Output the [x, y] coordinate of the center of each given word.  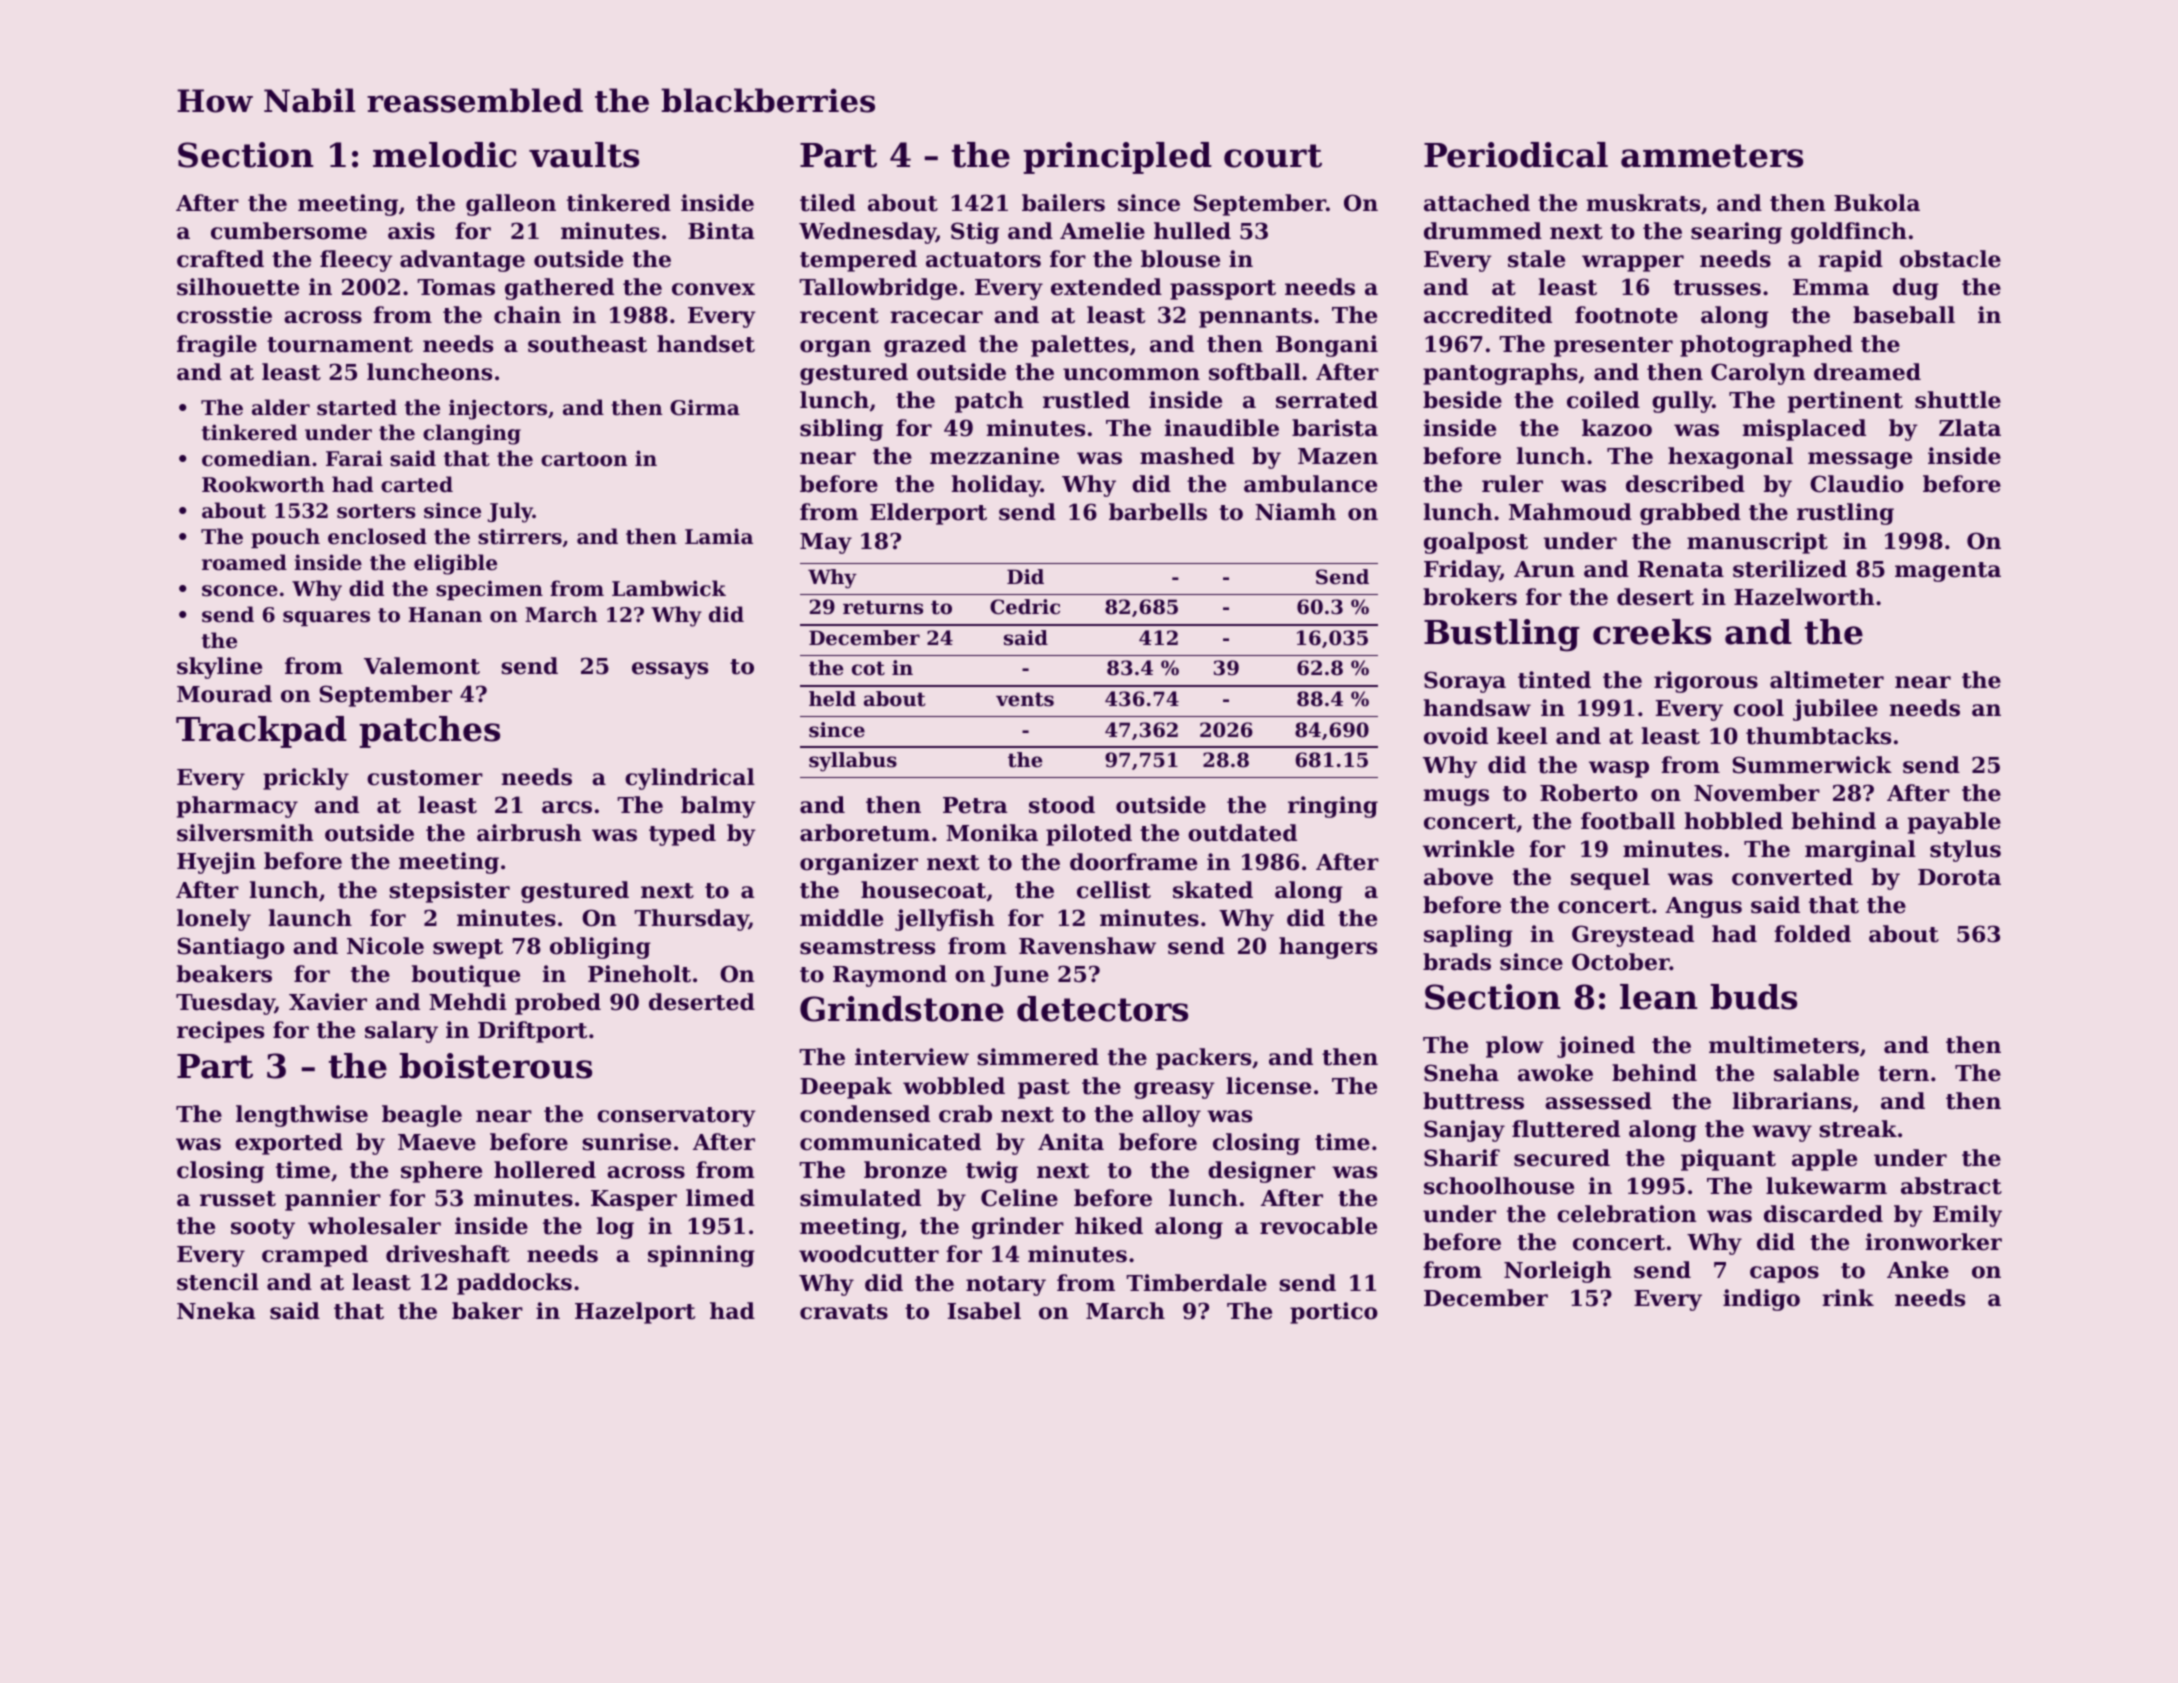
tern [1903, 1074]
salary [401, 1032]
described [1685, 484]
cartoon [584, 459]
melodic [445, 155]
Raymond [890, 976]
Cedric [1025, 607]
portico [1334, 1313]
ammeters [1712, 156]
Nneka [216, 1311]
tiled [828, 203]
